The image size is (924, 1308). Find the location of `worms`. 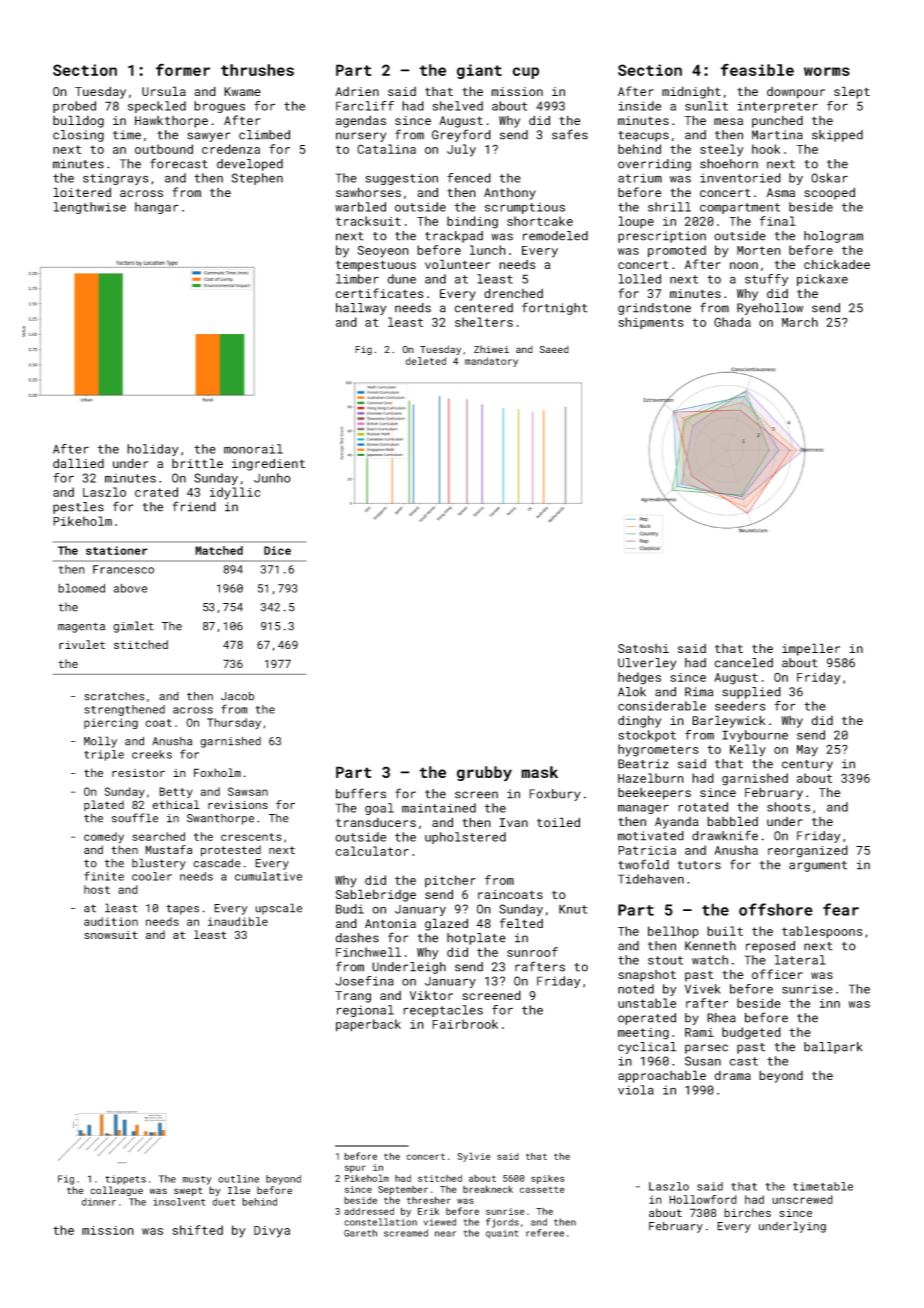

worms is located at coordinates (827, 71).
